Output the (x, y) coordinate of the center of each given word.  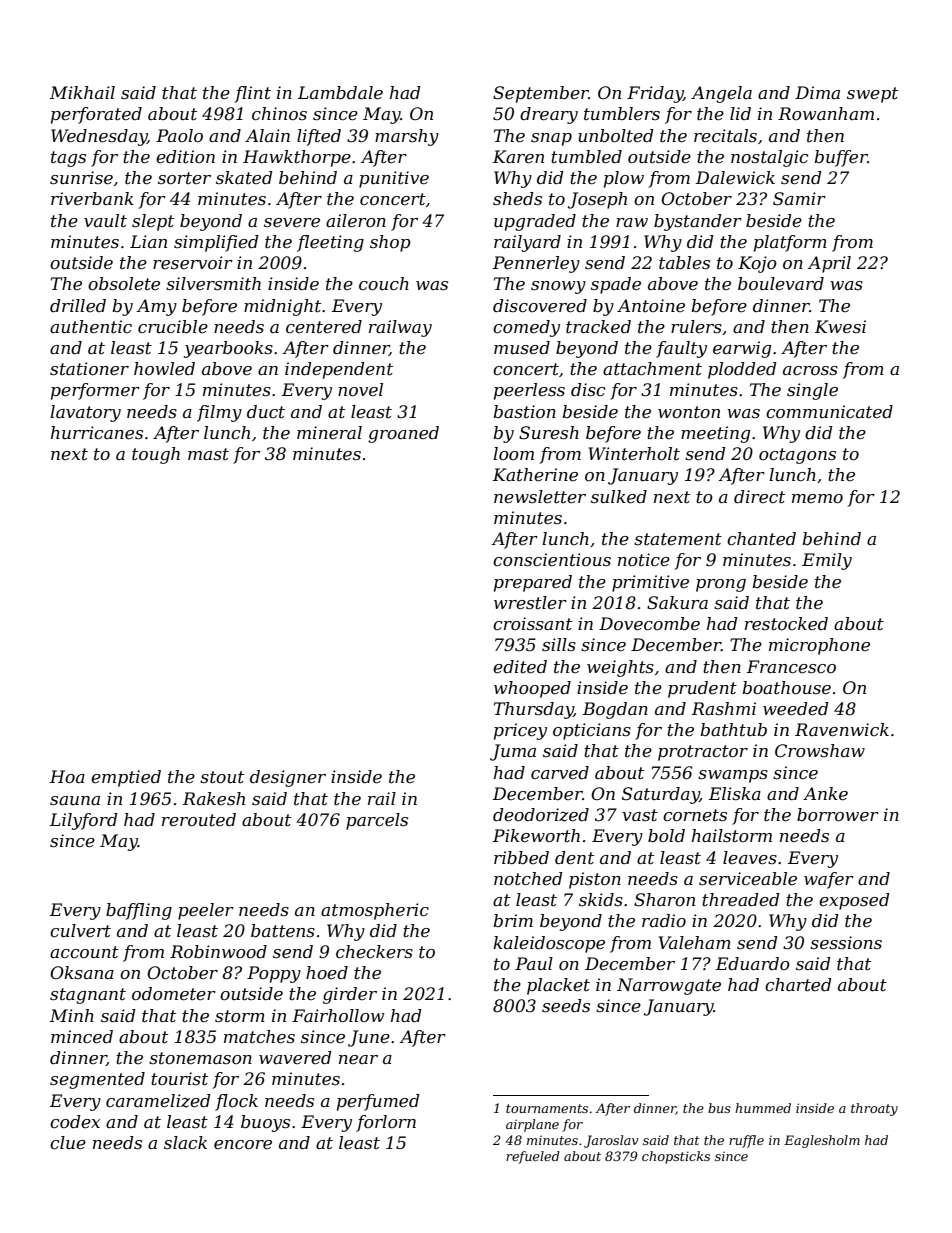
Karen (518, 157)
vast (640, 815)
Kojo (757, 264)
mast (208, 454)
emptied (126, 778)
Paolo (179, 136)
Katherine (535, 475)
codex (75, 1122)
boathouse (786, 688)
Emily (827, 561)
